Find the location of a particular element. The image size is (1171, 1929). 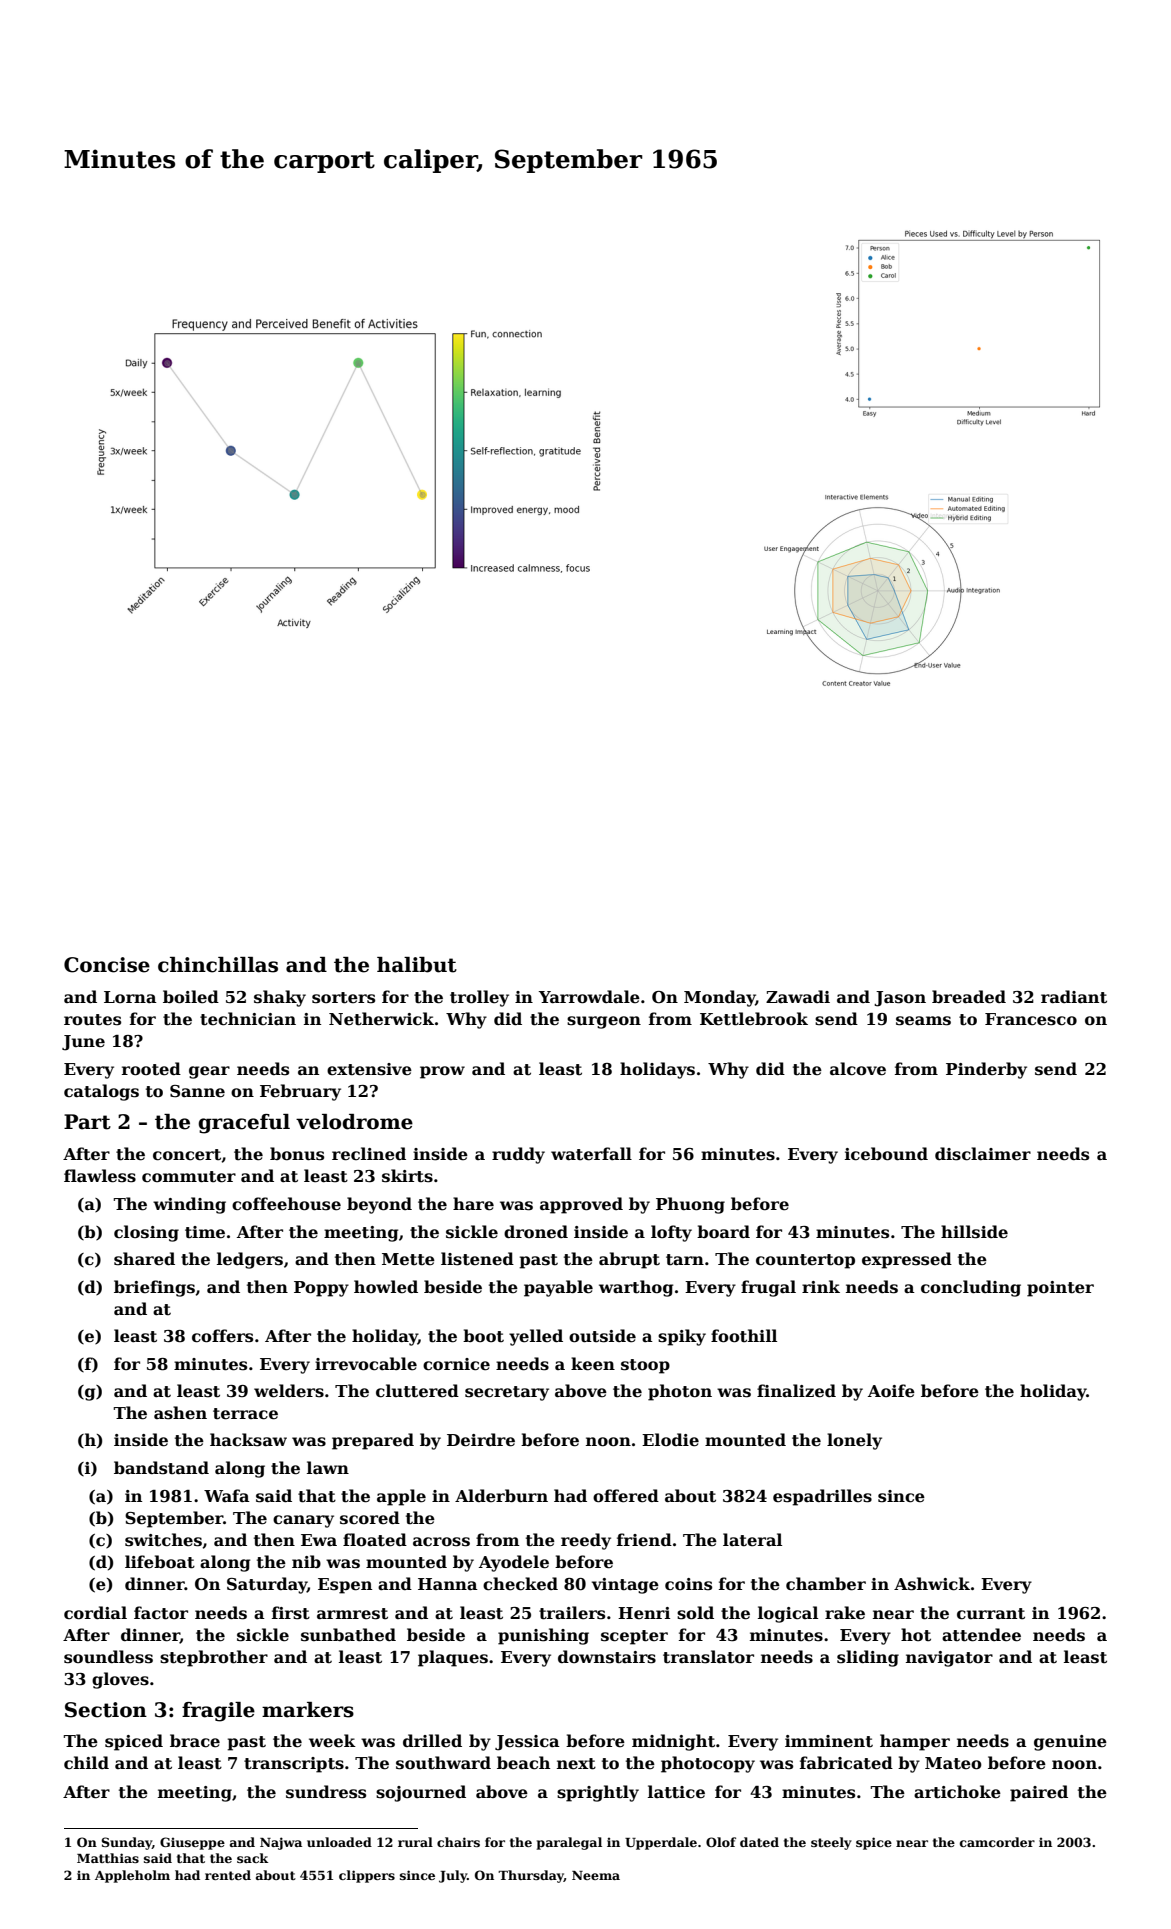

offered is located at coordinates (626, 1496).
